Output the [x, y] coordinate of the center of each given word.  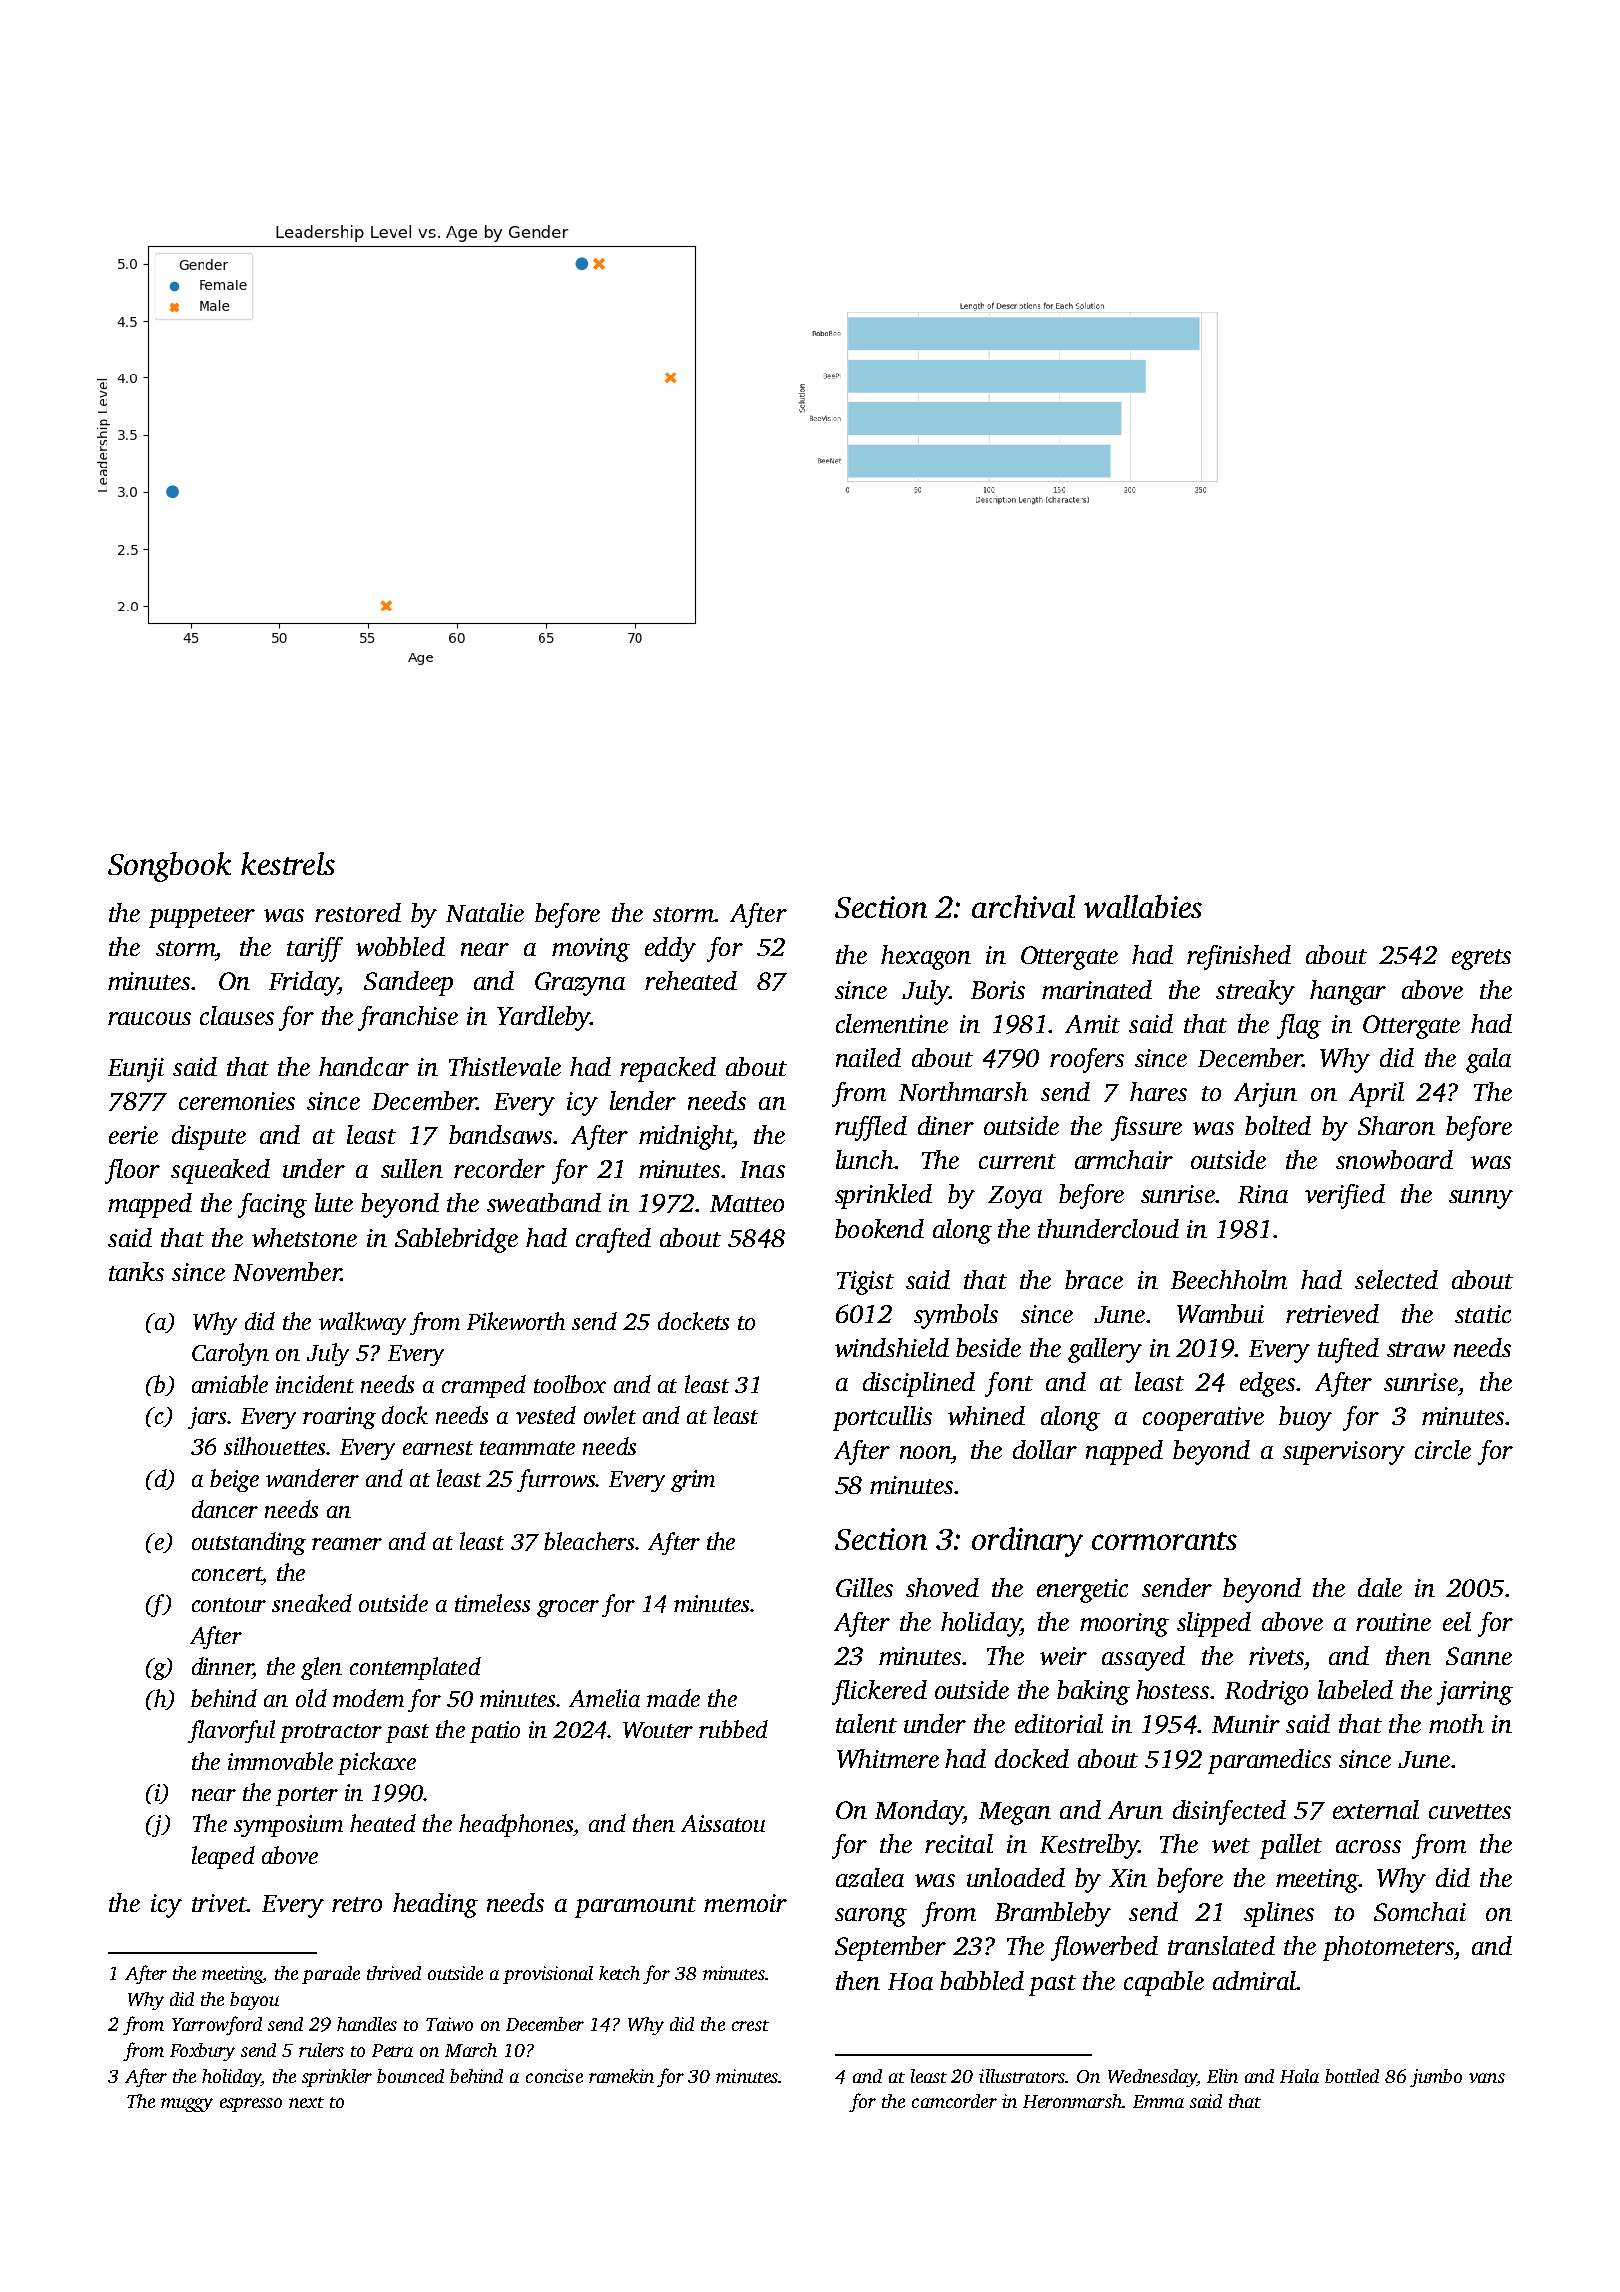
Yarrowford [217, 2025]
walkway [362, 1323]
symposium [288, 1826]
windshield [892, 1347]
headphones [516, 1825]
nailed [868, 1057]
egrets [1481, 959]
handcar [364, 1066]
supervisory [1344, 1453]
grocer [568, 1608]
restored [358, 912]
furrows [556, 1480]
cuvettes [1470, 1811]
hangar [1348, 992]
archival [1023, 906]
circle [1443, 1449]
